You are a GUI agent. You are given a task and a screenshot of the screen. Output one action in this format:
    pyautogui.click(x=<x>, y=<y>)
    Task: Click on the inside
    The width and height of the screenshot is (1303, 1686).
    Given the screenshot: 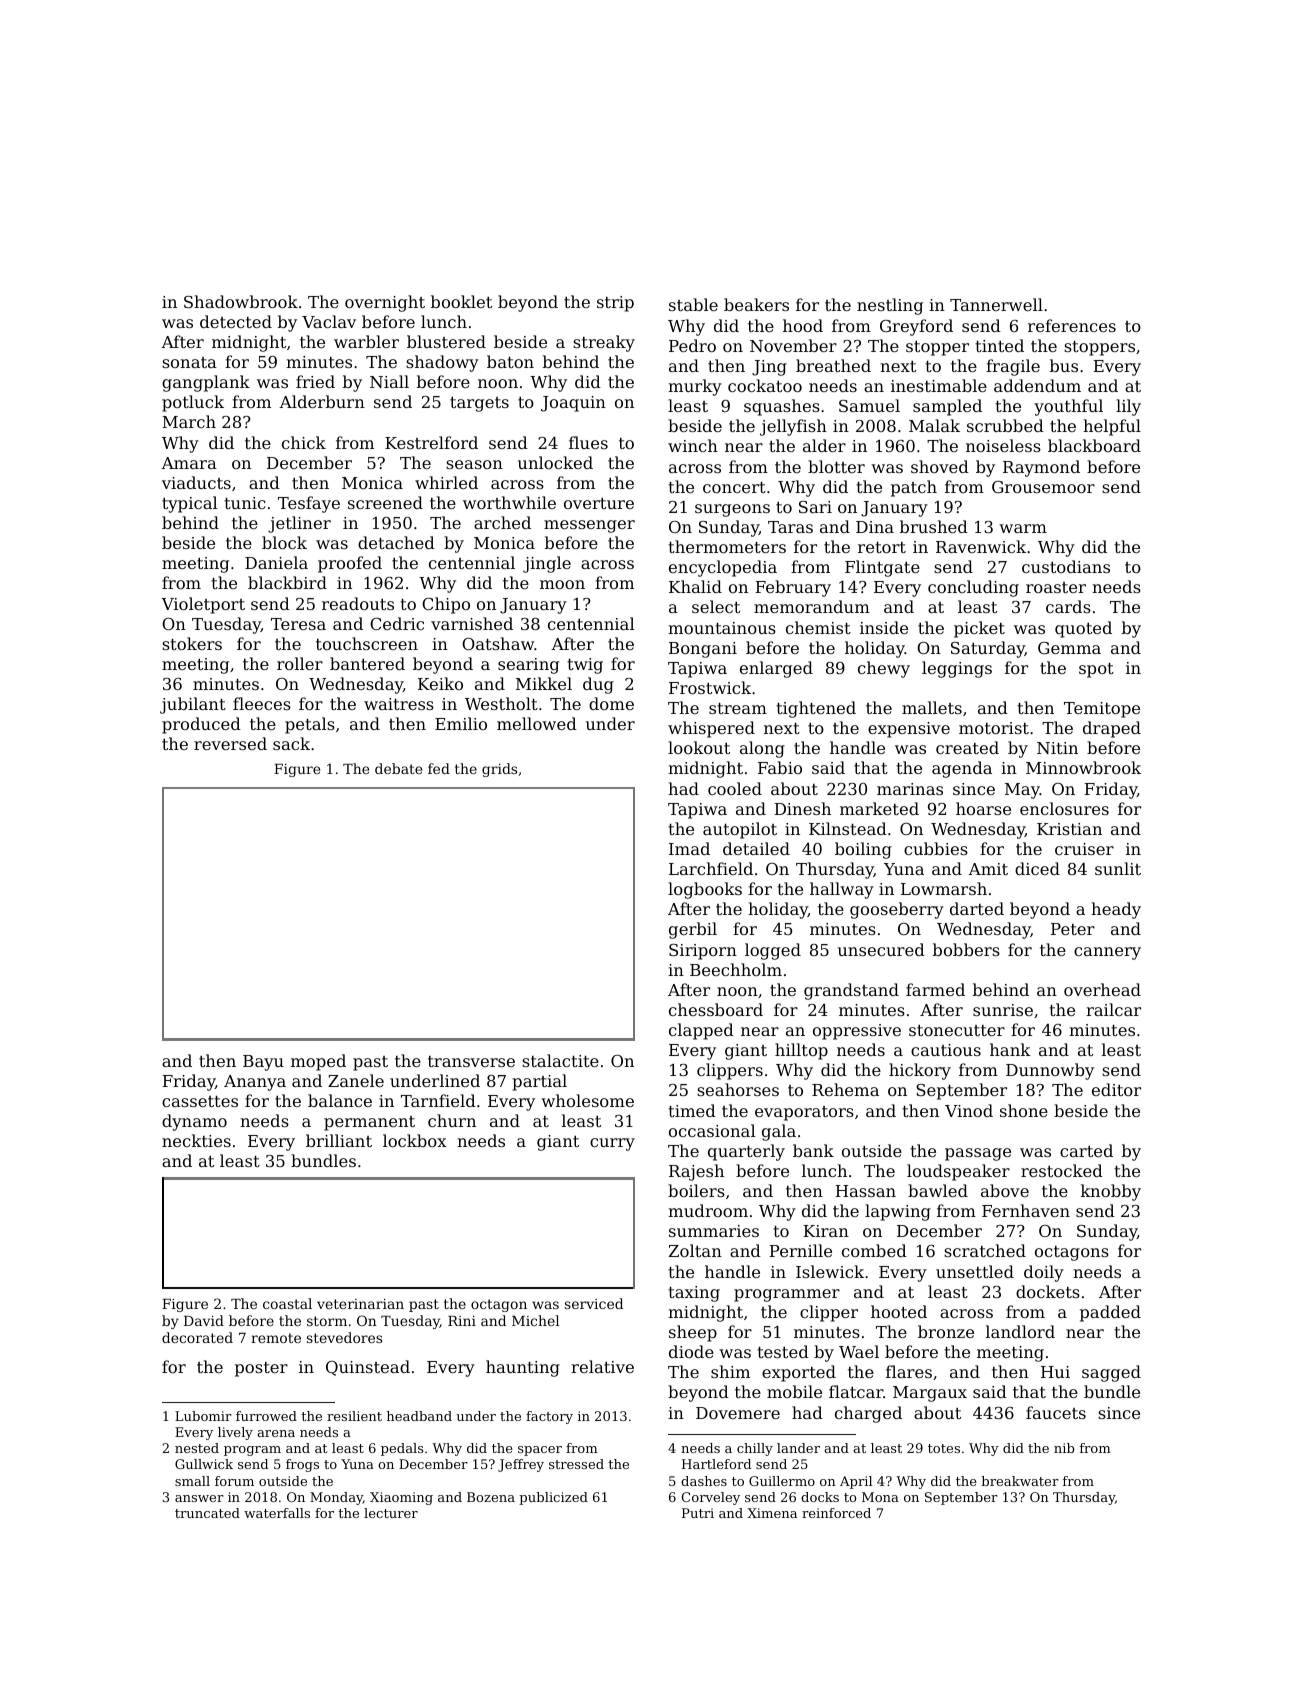 What is the action you would take?
    pyautogui.click(x=884, y=627)
